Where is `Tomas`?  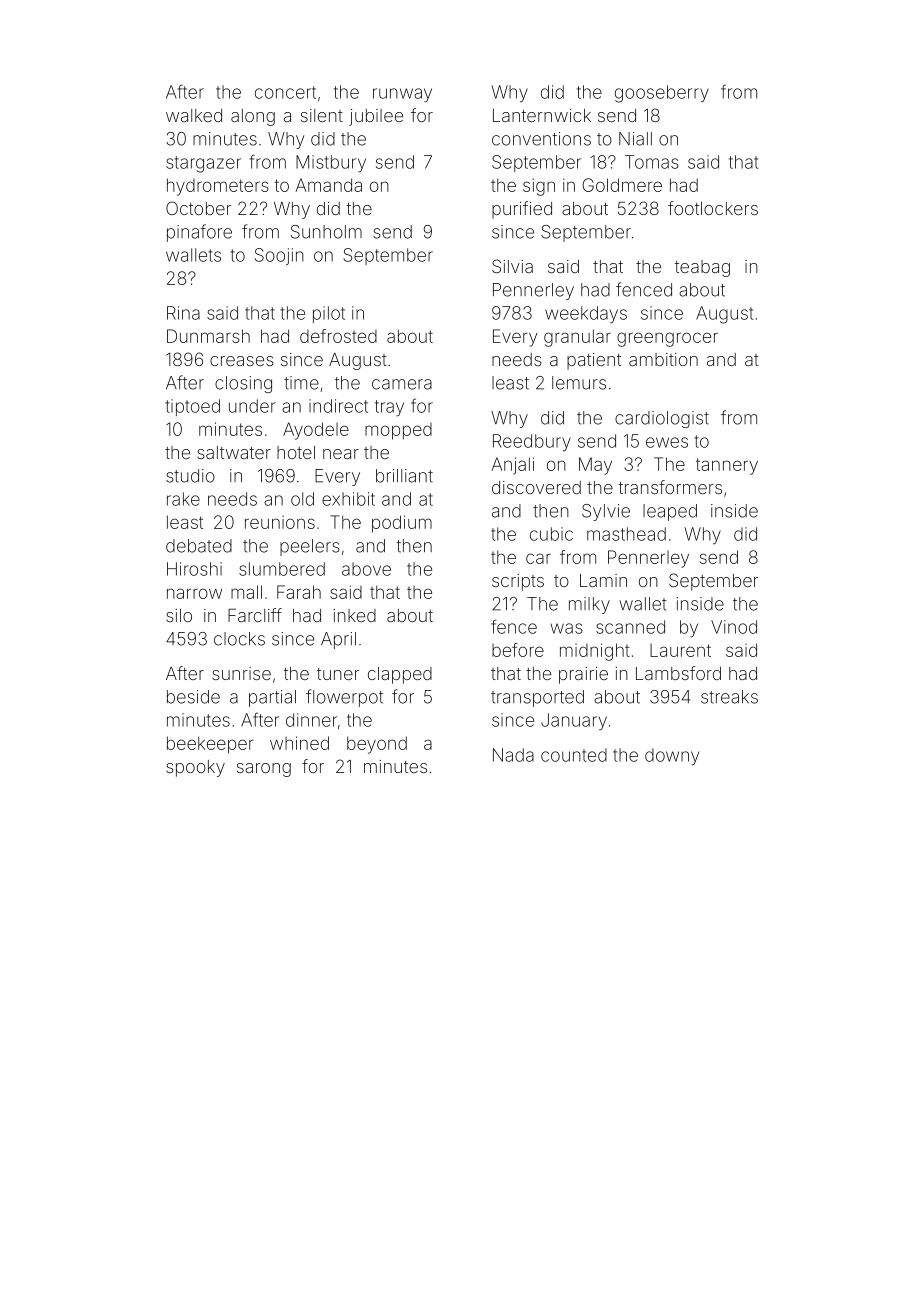 Tomas is located at coordinates (652, 162).
